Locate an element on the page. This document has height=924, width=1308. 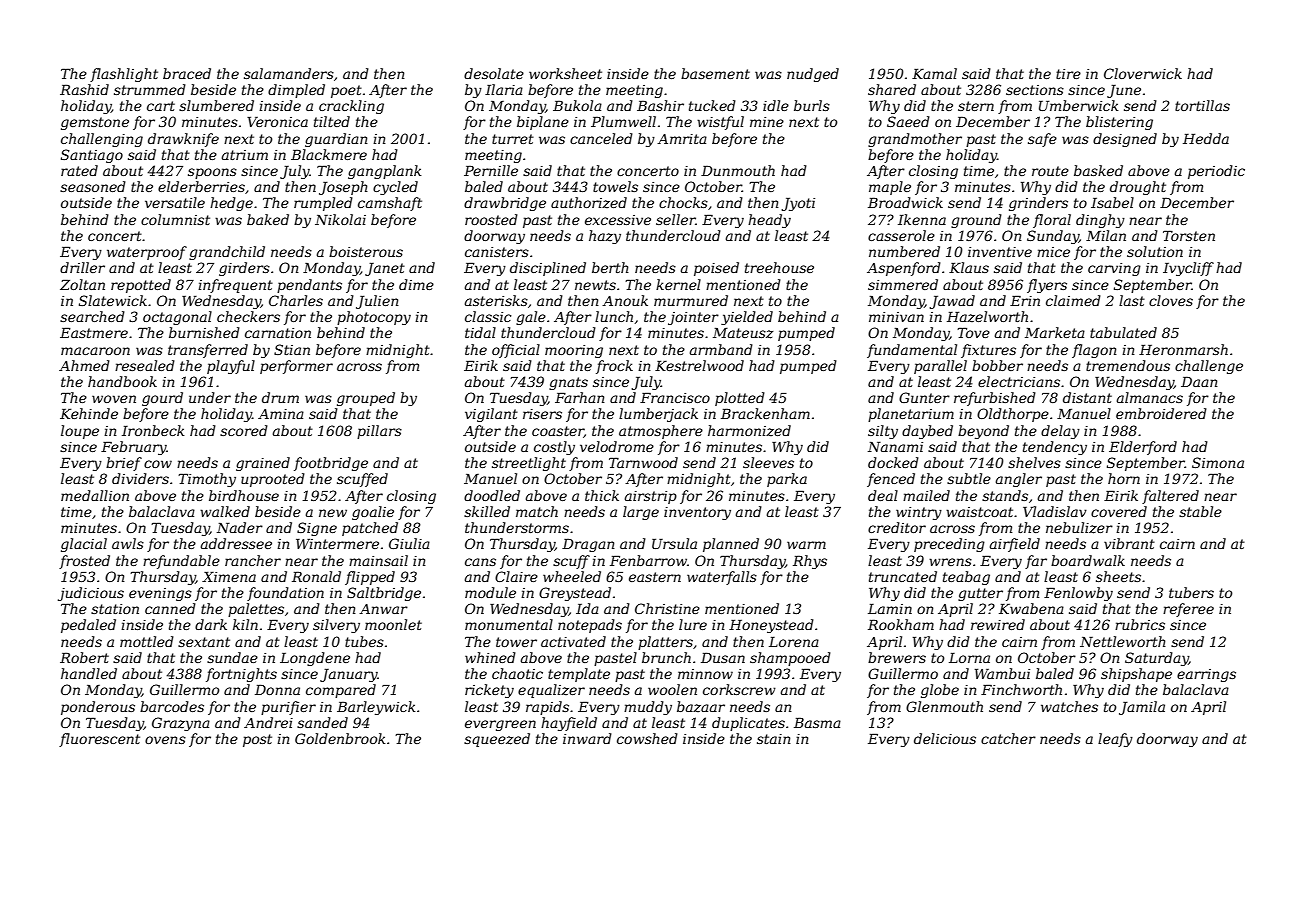
subtle is located at coordinates (969, 478).
